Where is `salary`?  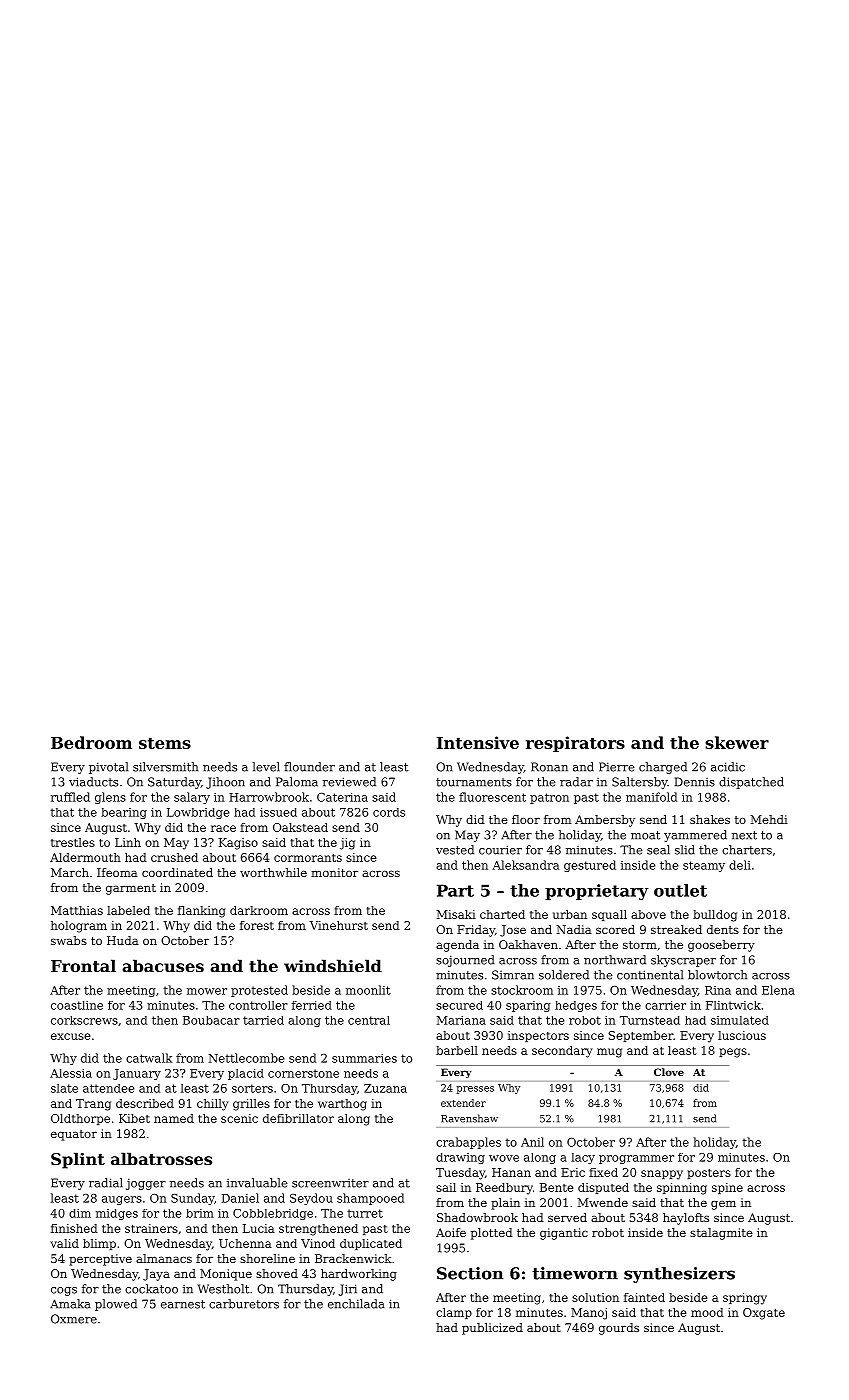 salary is located at coordinates (192, 798).
